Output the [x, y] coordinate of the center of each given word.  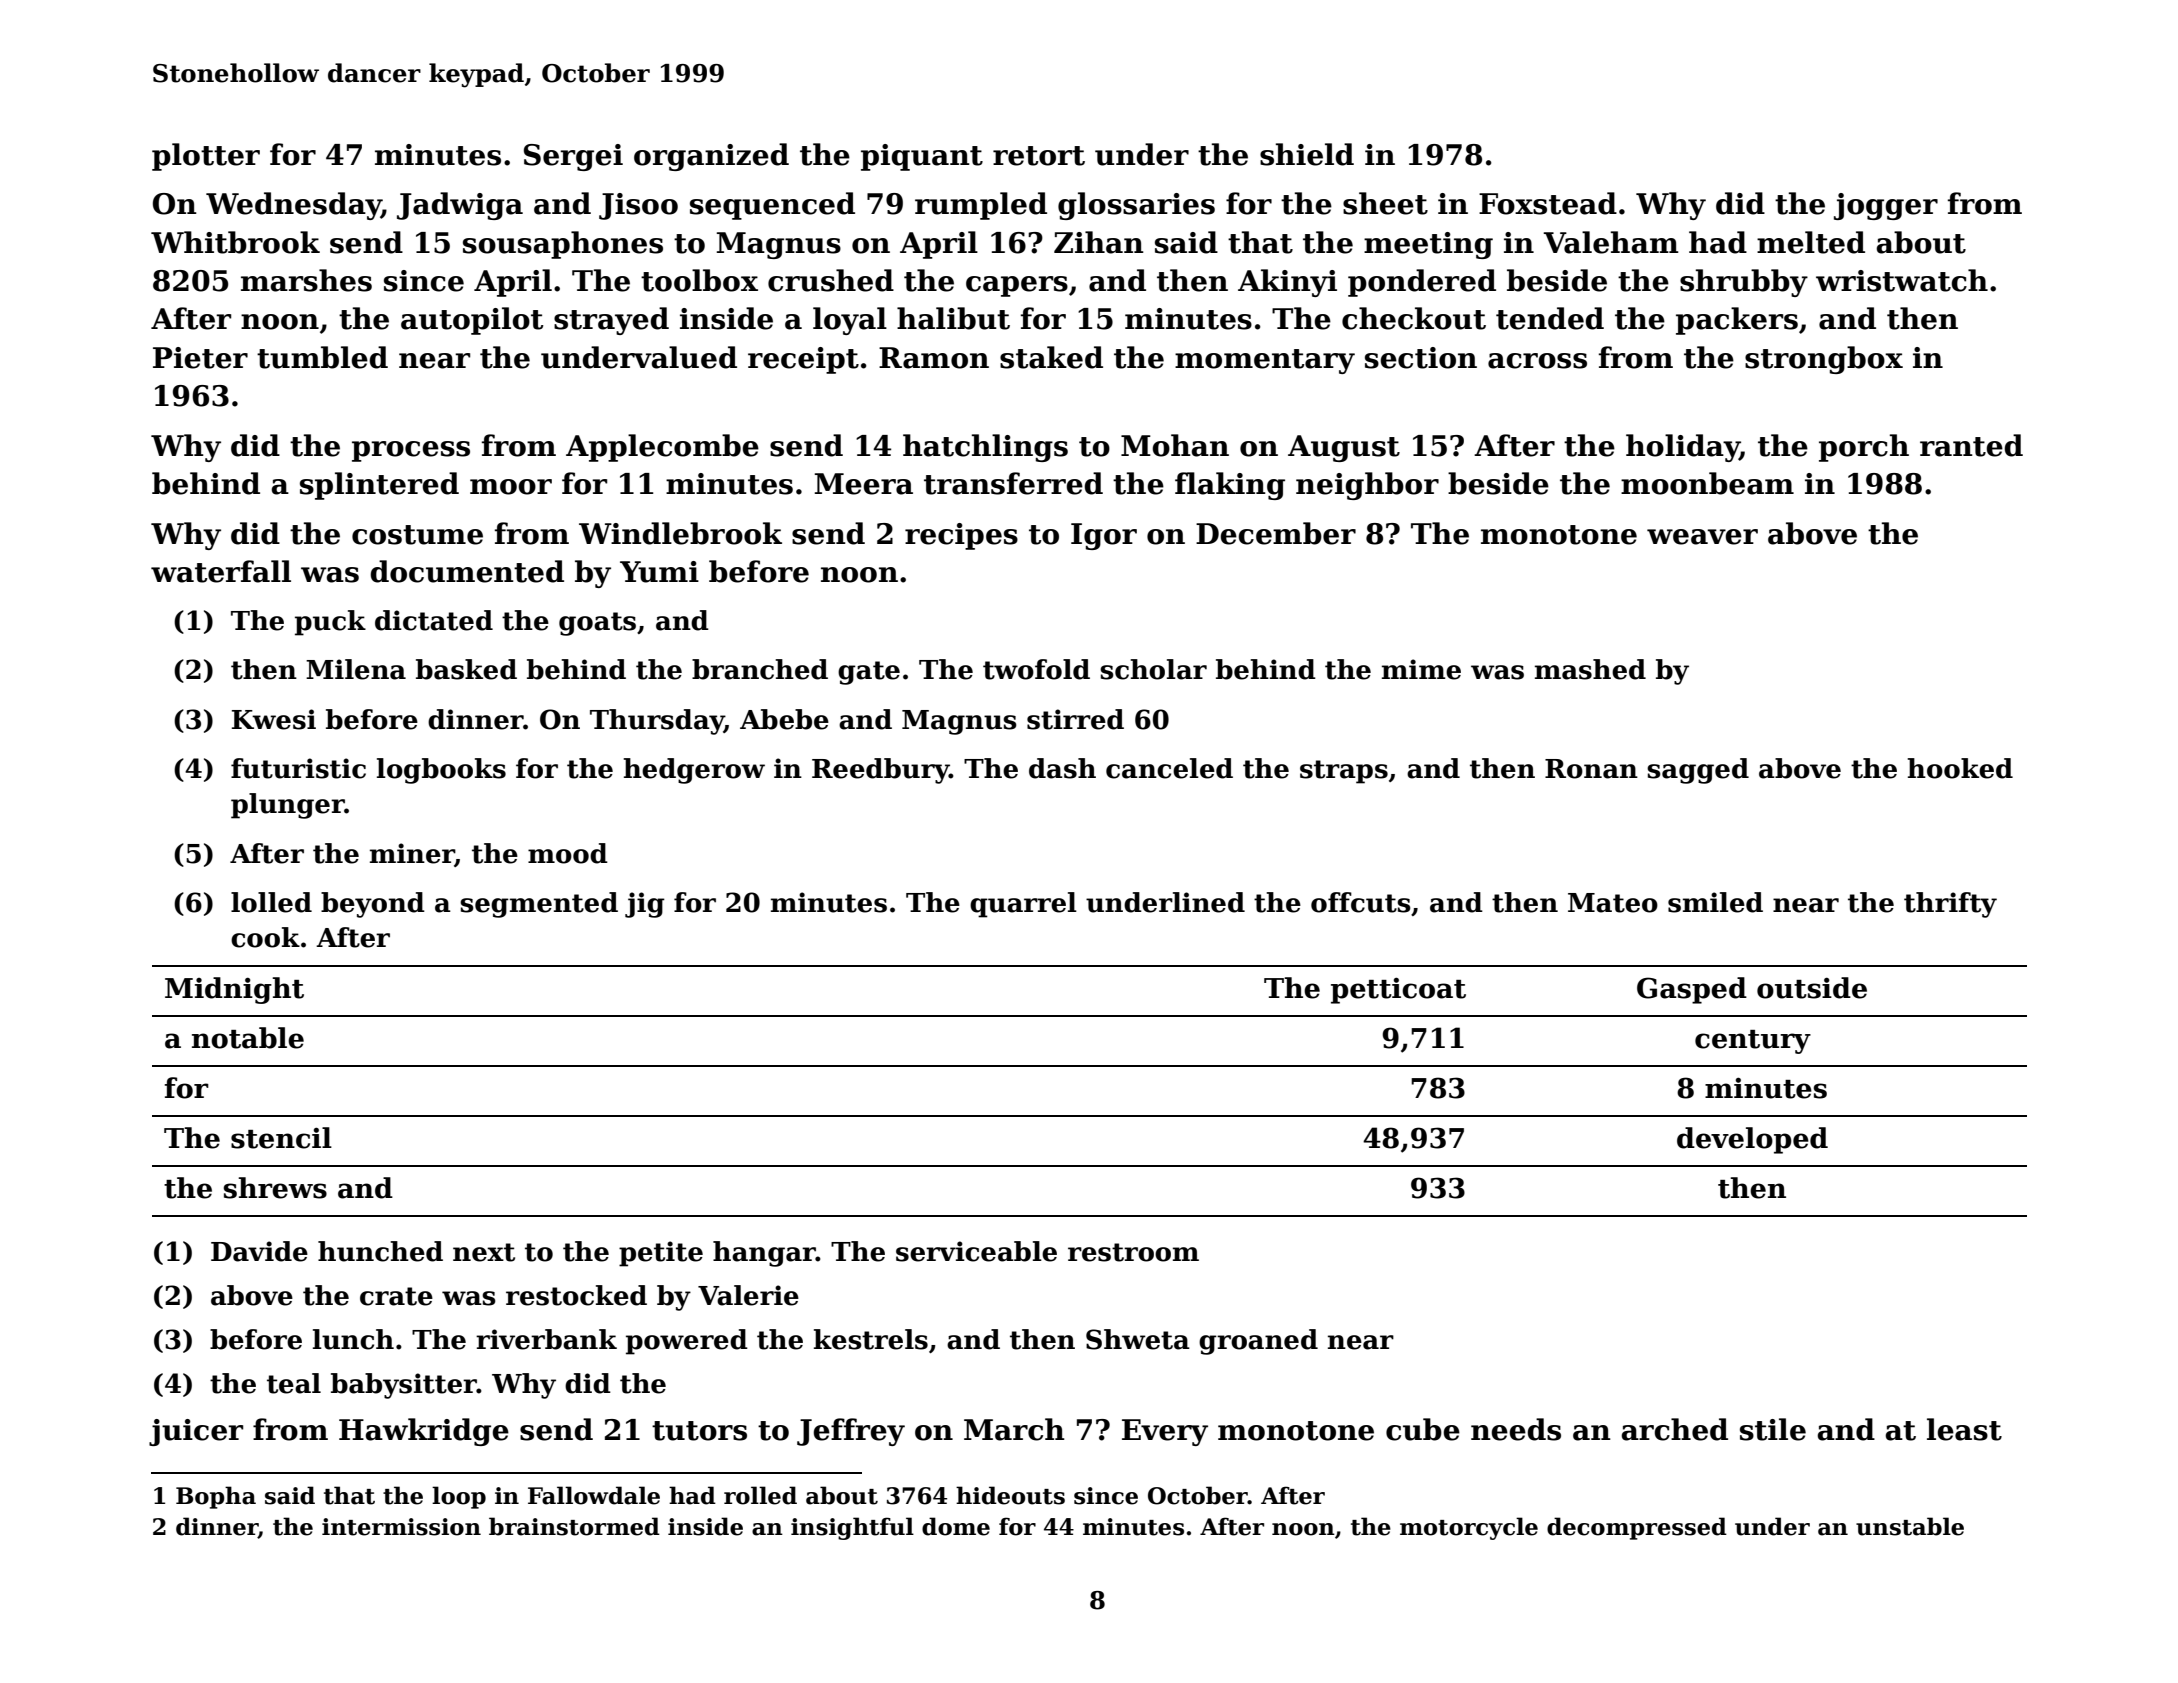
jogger [1886, 206]
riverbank [546, 1339]
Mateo [1613, 903]
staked [1051, 357]
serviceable [976, 1251]
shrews [275, 1188]
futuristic [298, 768]
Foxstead [1548, 203]
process [411, 451]
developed [1752, 1140]
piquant [922, 157]
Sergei [573, 157]
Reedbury [880, 771]
